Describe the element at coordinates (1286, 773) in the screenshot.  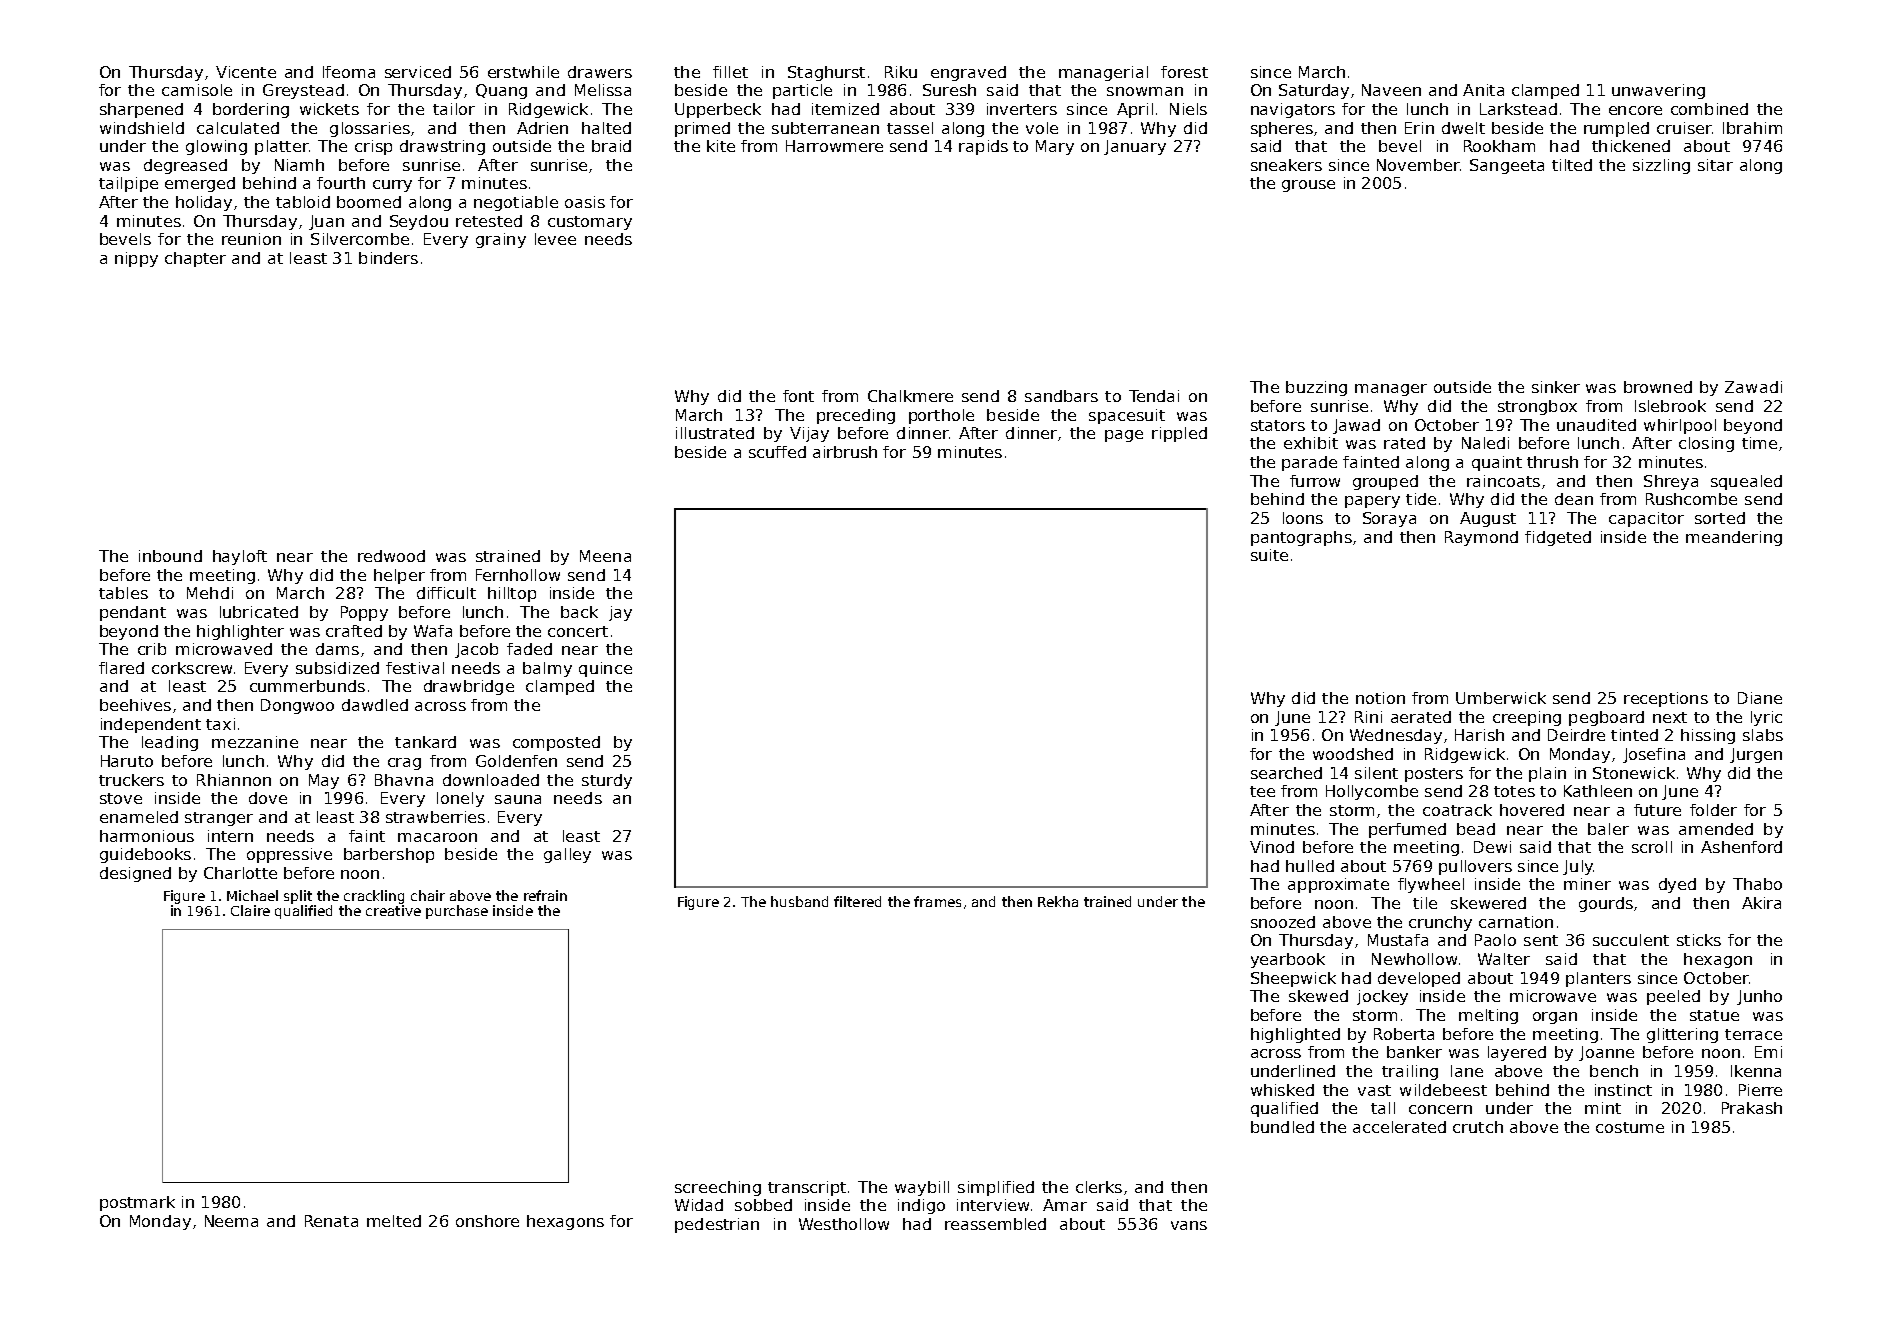
I see `searched` at that location.
